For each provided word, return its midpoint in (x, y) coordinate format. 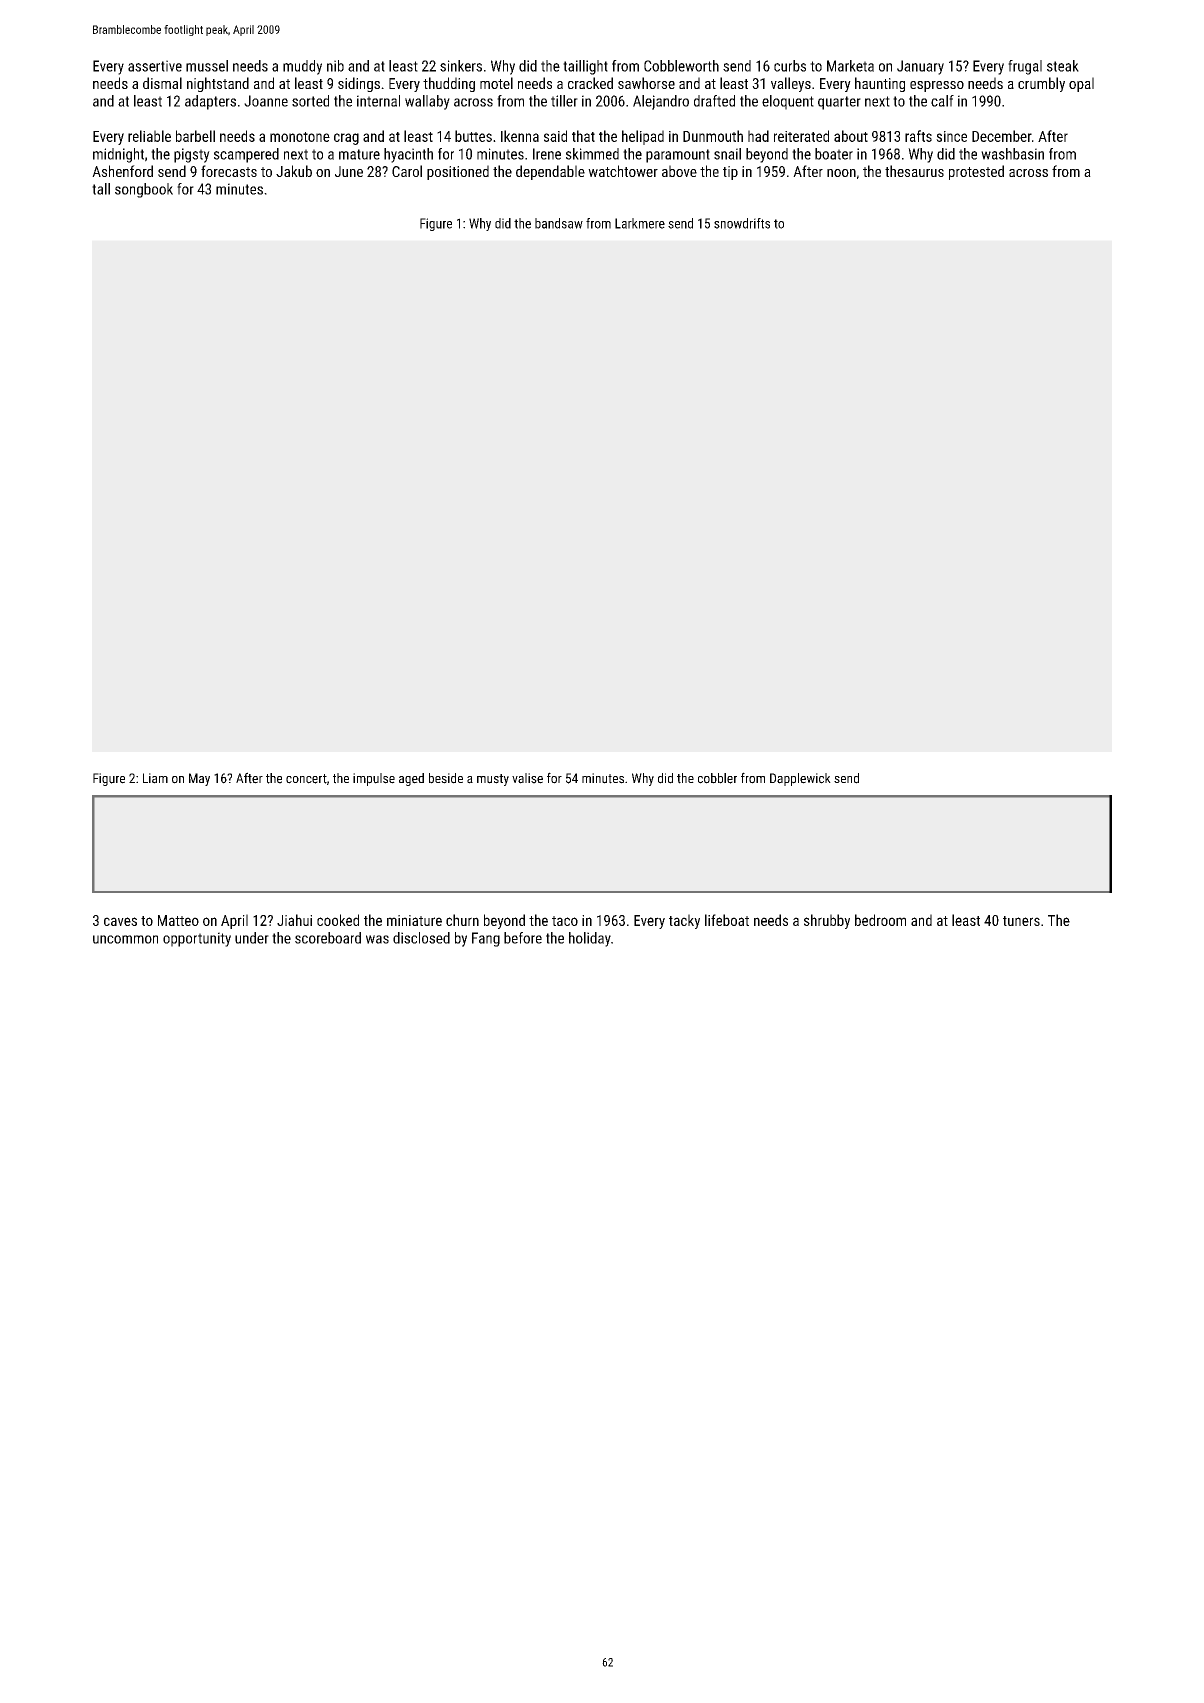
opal (1081, 84)
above (679, 171)
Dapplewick (800, 779)
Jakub (294, 171)
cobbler (717, 778)
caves (120, 921)
